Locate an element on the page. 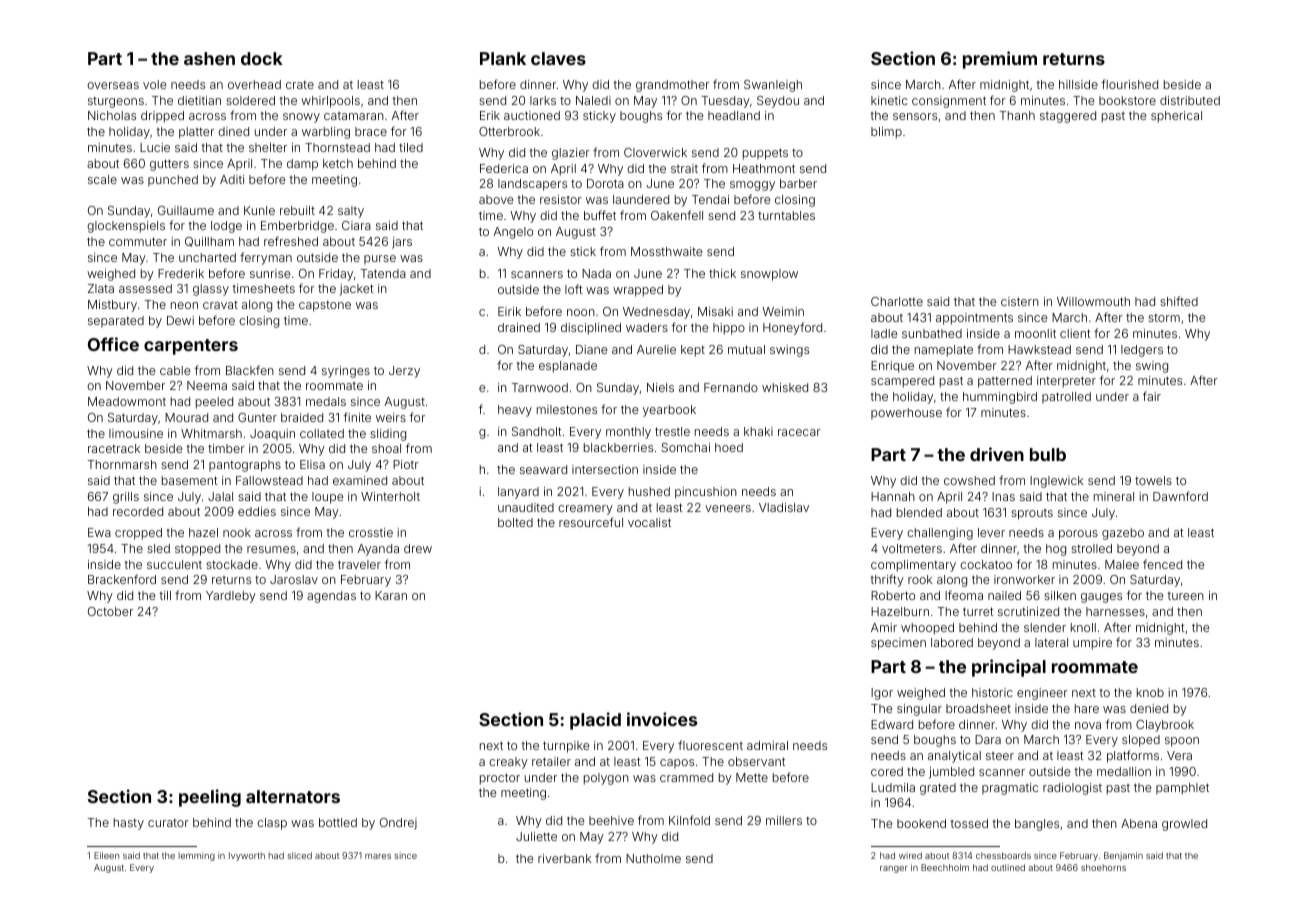 Image resolution: width=1308 pixels, height=924 pixels. Office is located at coordinates (113, 344).
